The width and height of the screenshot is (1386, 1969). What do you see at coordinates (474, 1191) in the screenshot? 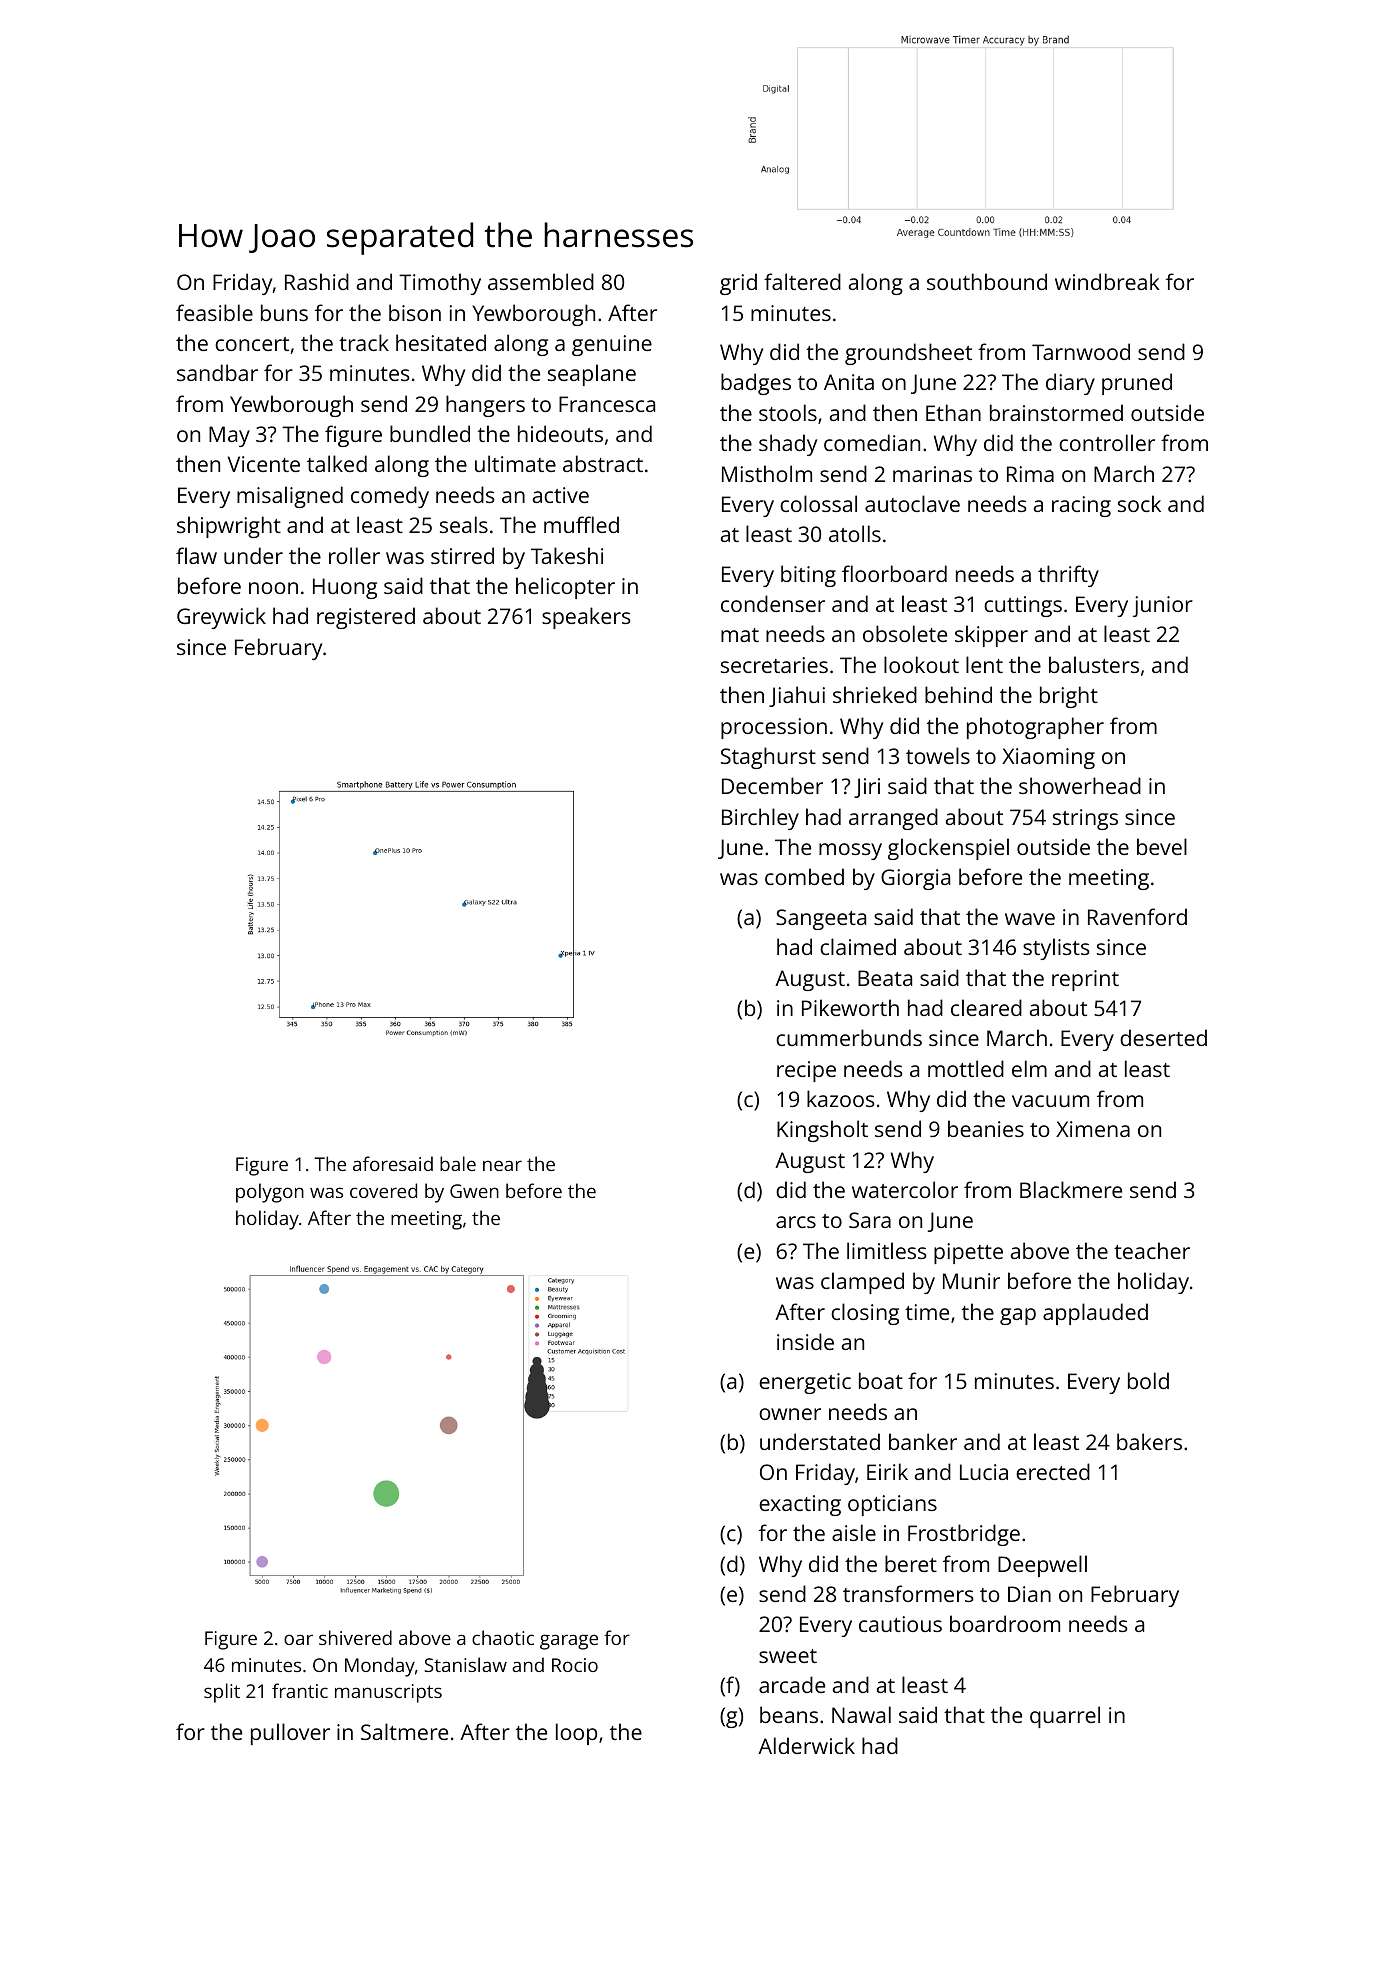
I see `Gwen` at bounding box center [474, 1191].
